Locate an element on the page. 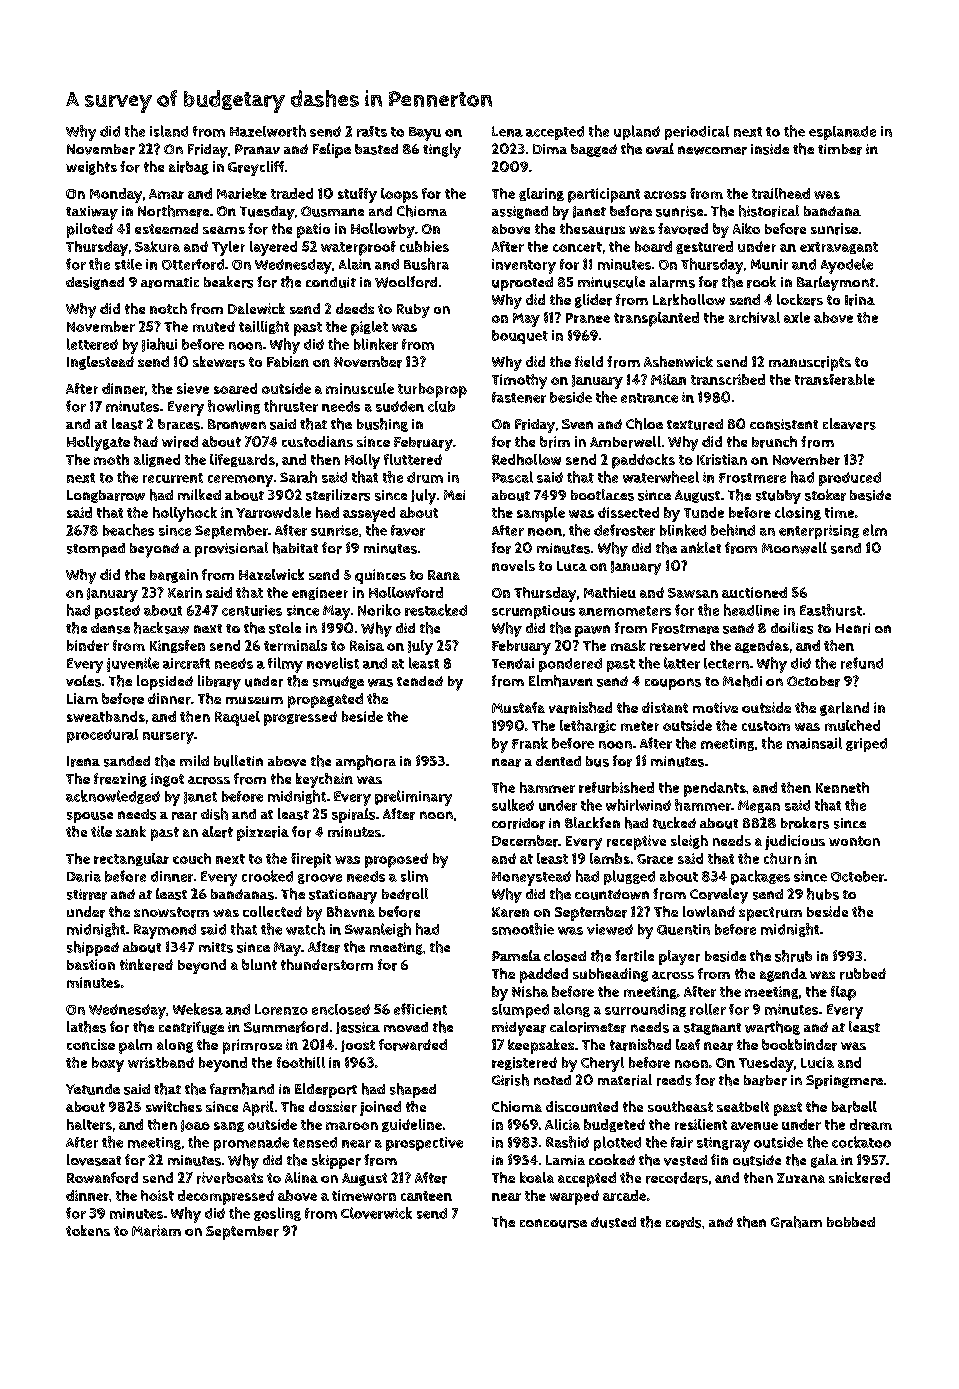  Dima is located at coordinates (550, 149).
